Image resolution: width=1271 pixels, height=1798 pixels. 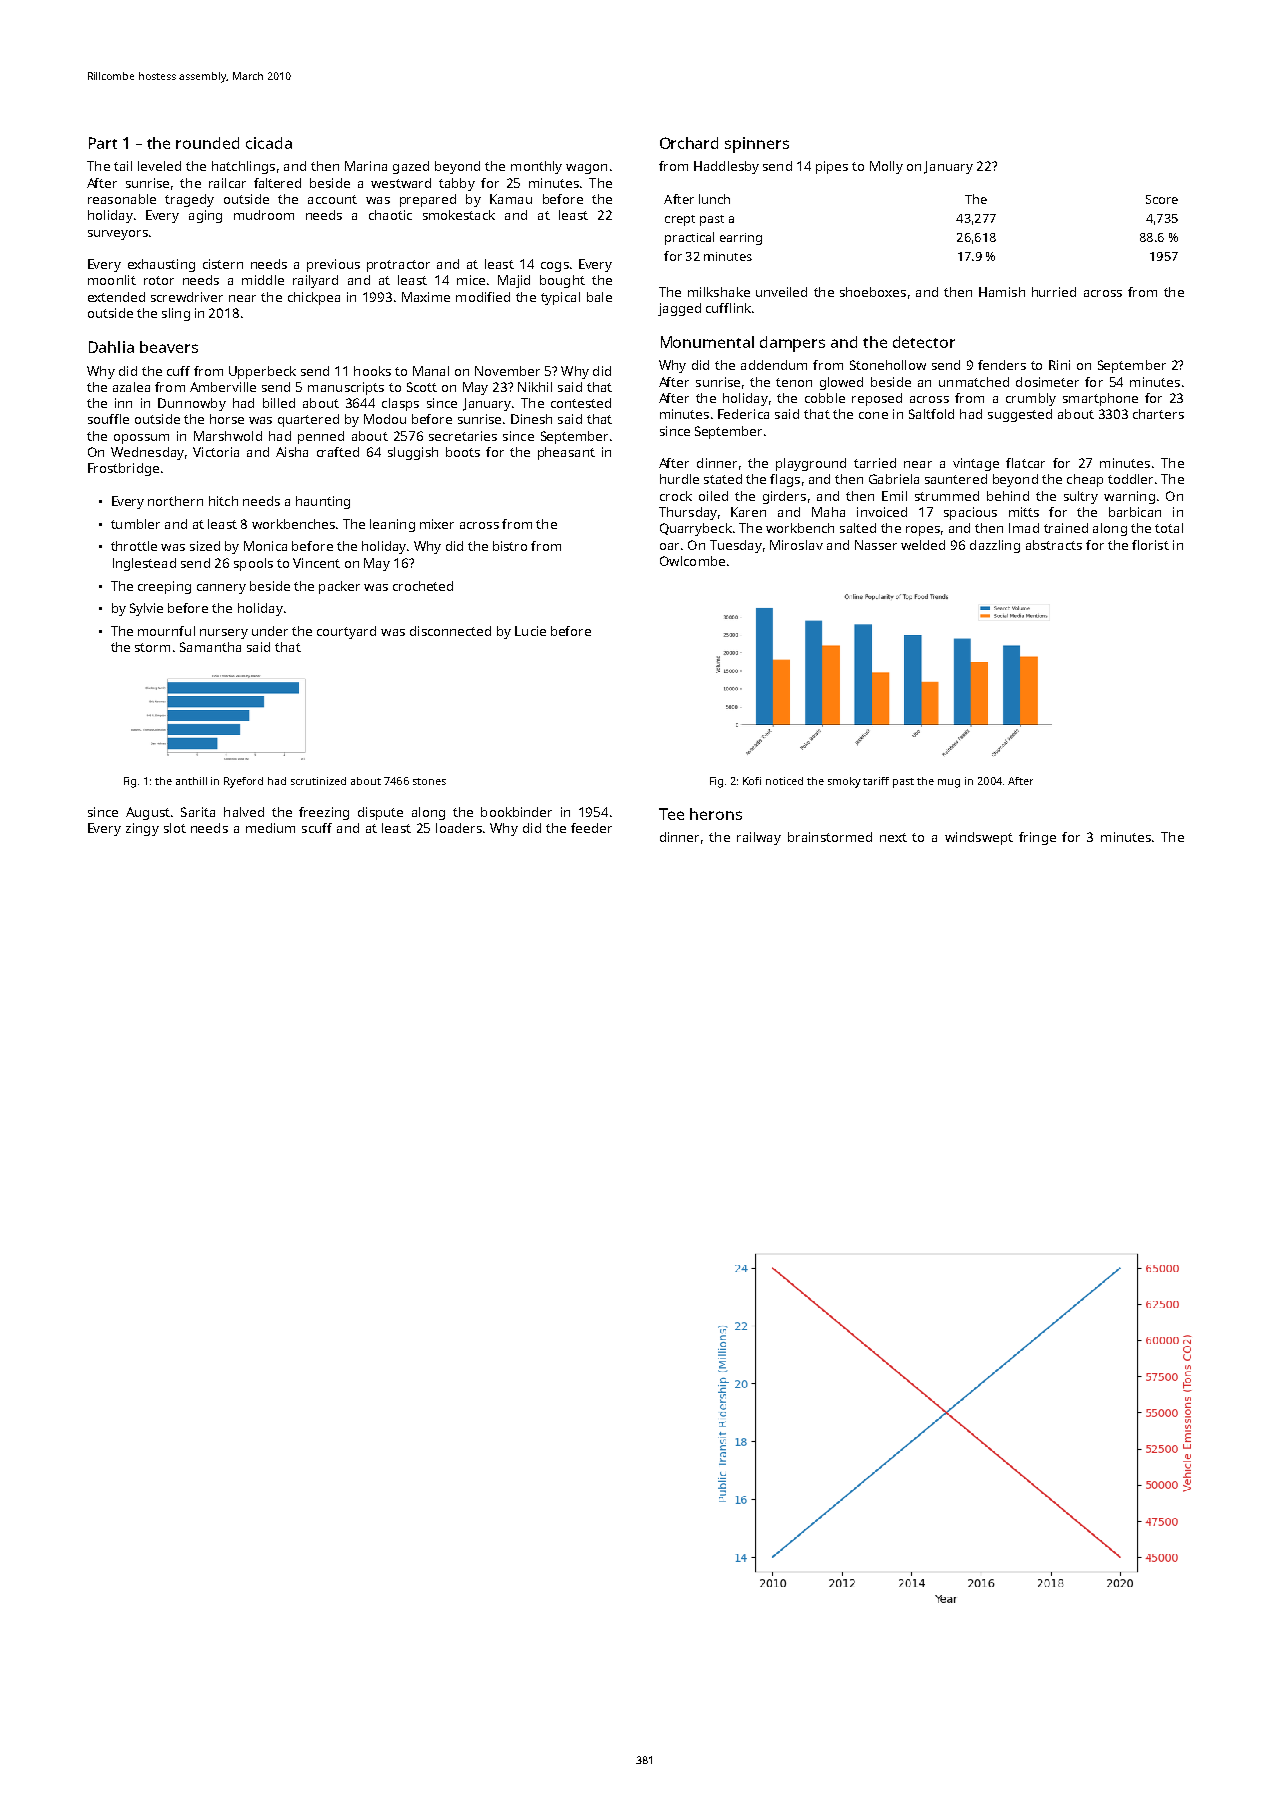 I want to click on hatchlings, so click(x=243, y=167).
